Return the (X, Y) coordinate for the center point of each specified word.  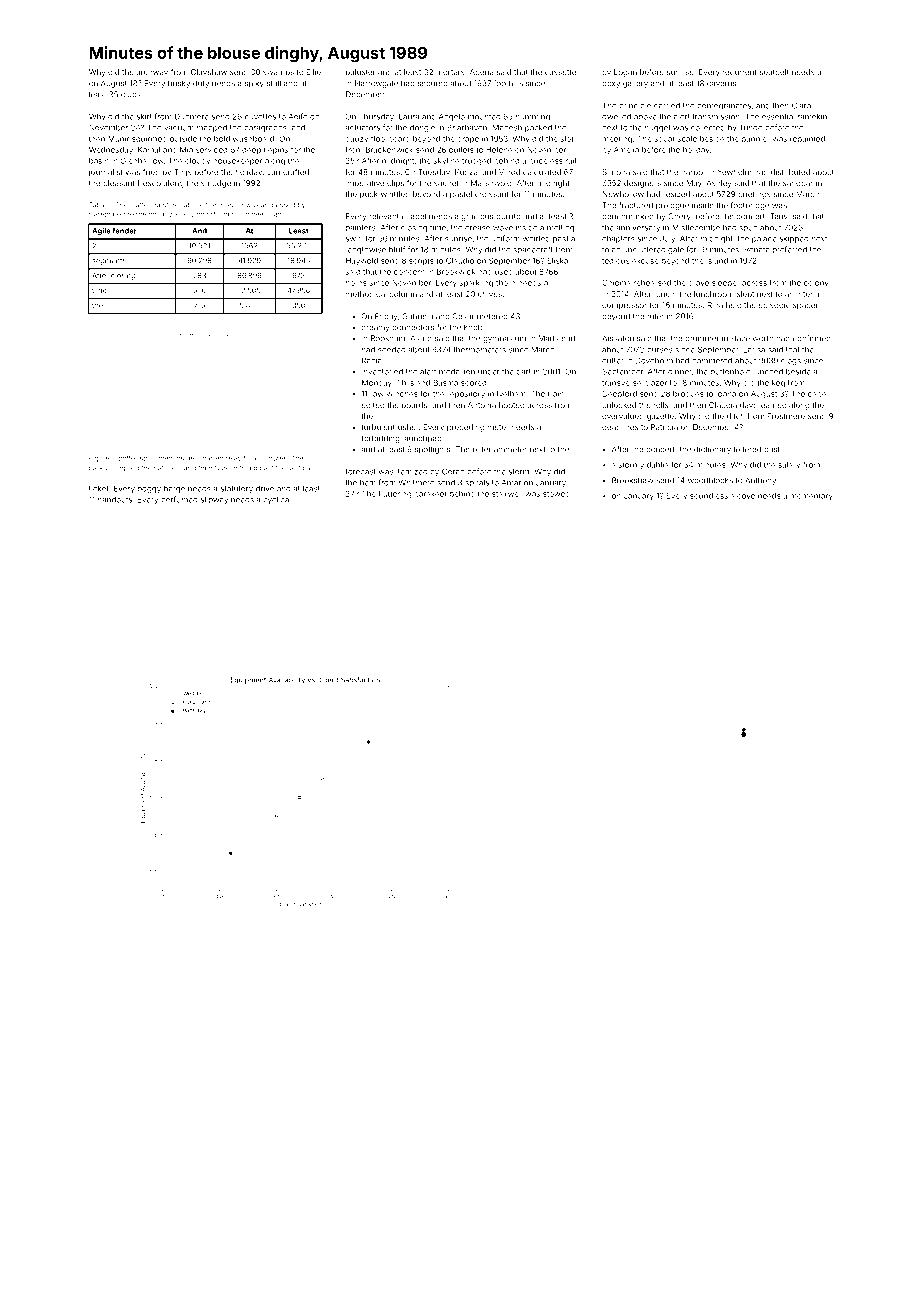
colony (816, 284)
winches (402, 394)
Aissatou (618, 338)
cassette (560, 72)
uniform (505, 238)
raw (377, 394)
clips (395, 184)
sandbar (798, 183)
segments (109, 261)
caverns (721, 84)
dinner (680, 372)
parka (98, 468)
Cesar (463, 316)
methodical (366, 294)
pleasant (119, 183)
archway (152, 73)
